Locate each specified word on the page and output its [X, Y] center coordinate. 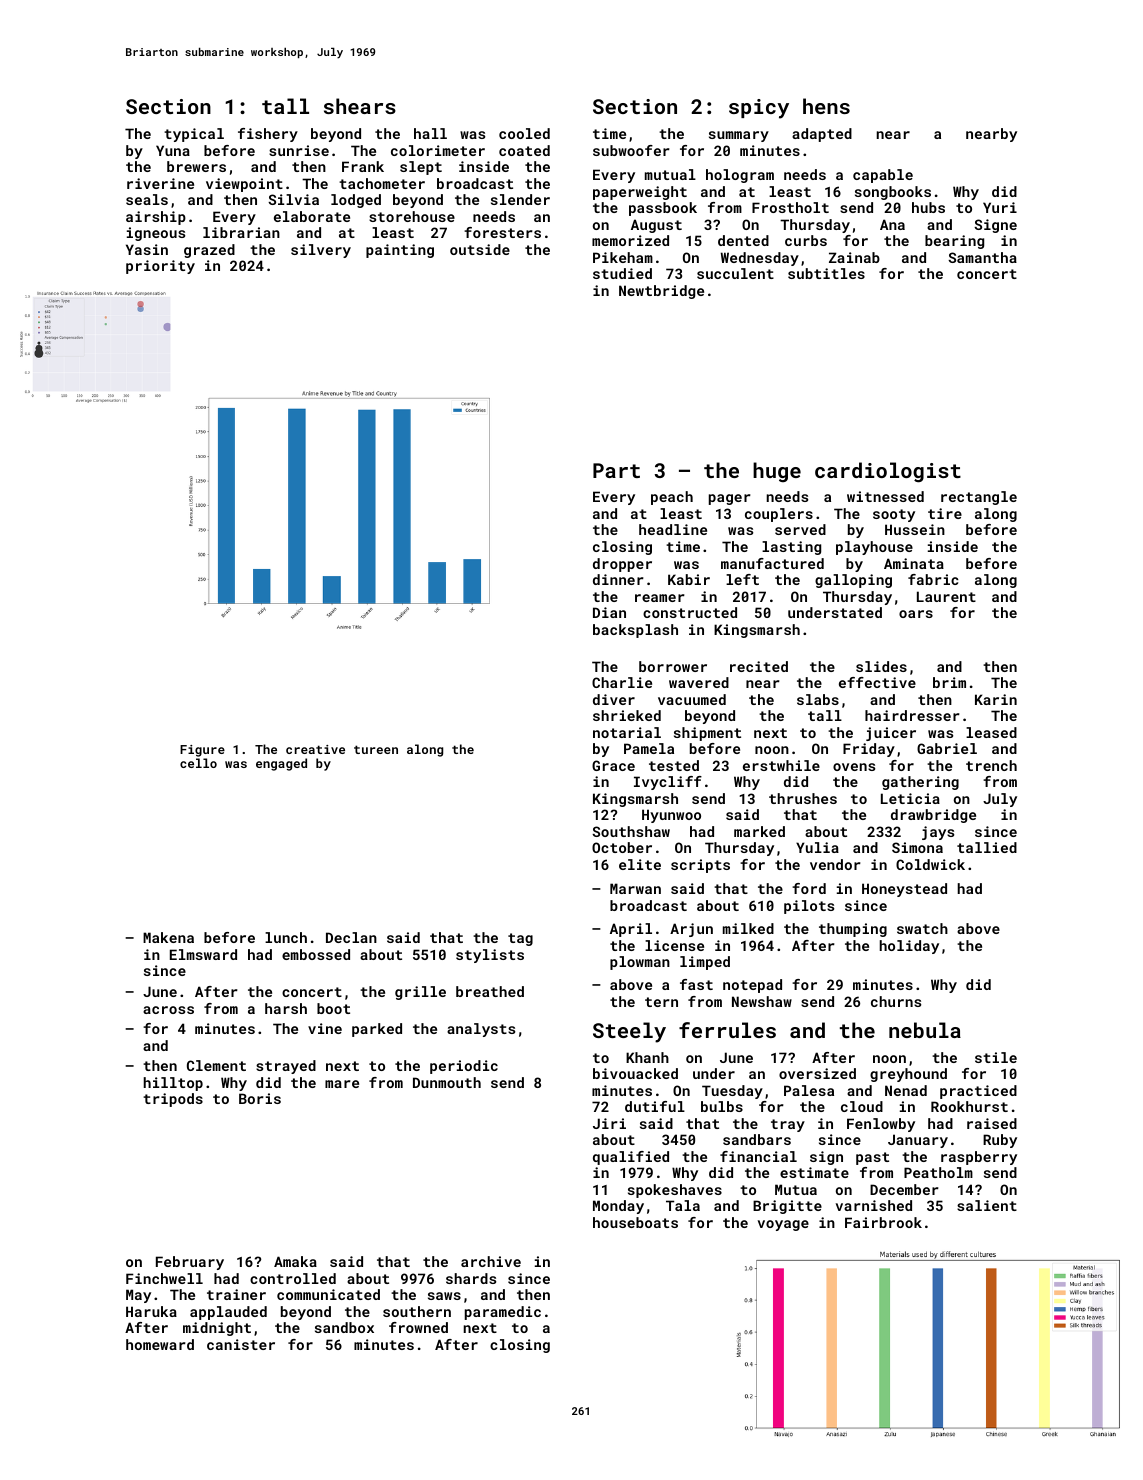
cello [198, 763]
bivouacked [635, 1073]
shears [360, 106]
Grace [613, 765]
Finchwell [164, 1278]
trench [991, 765]
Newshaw [762, 1001]
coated [524, 150]
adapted [822, 135]
